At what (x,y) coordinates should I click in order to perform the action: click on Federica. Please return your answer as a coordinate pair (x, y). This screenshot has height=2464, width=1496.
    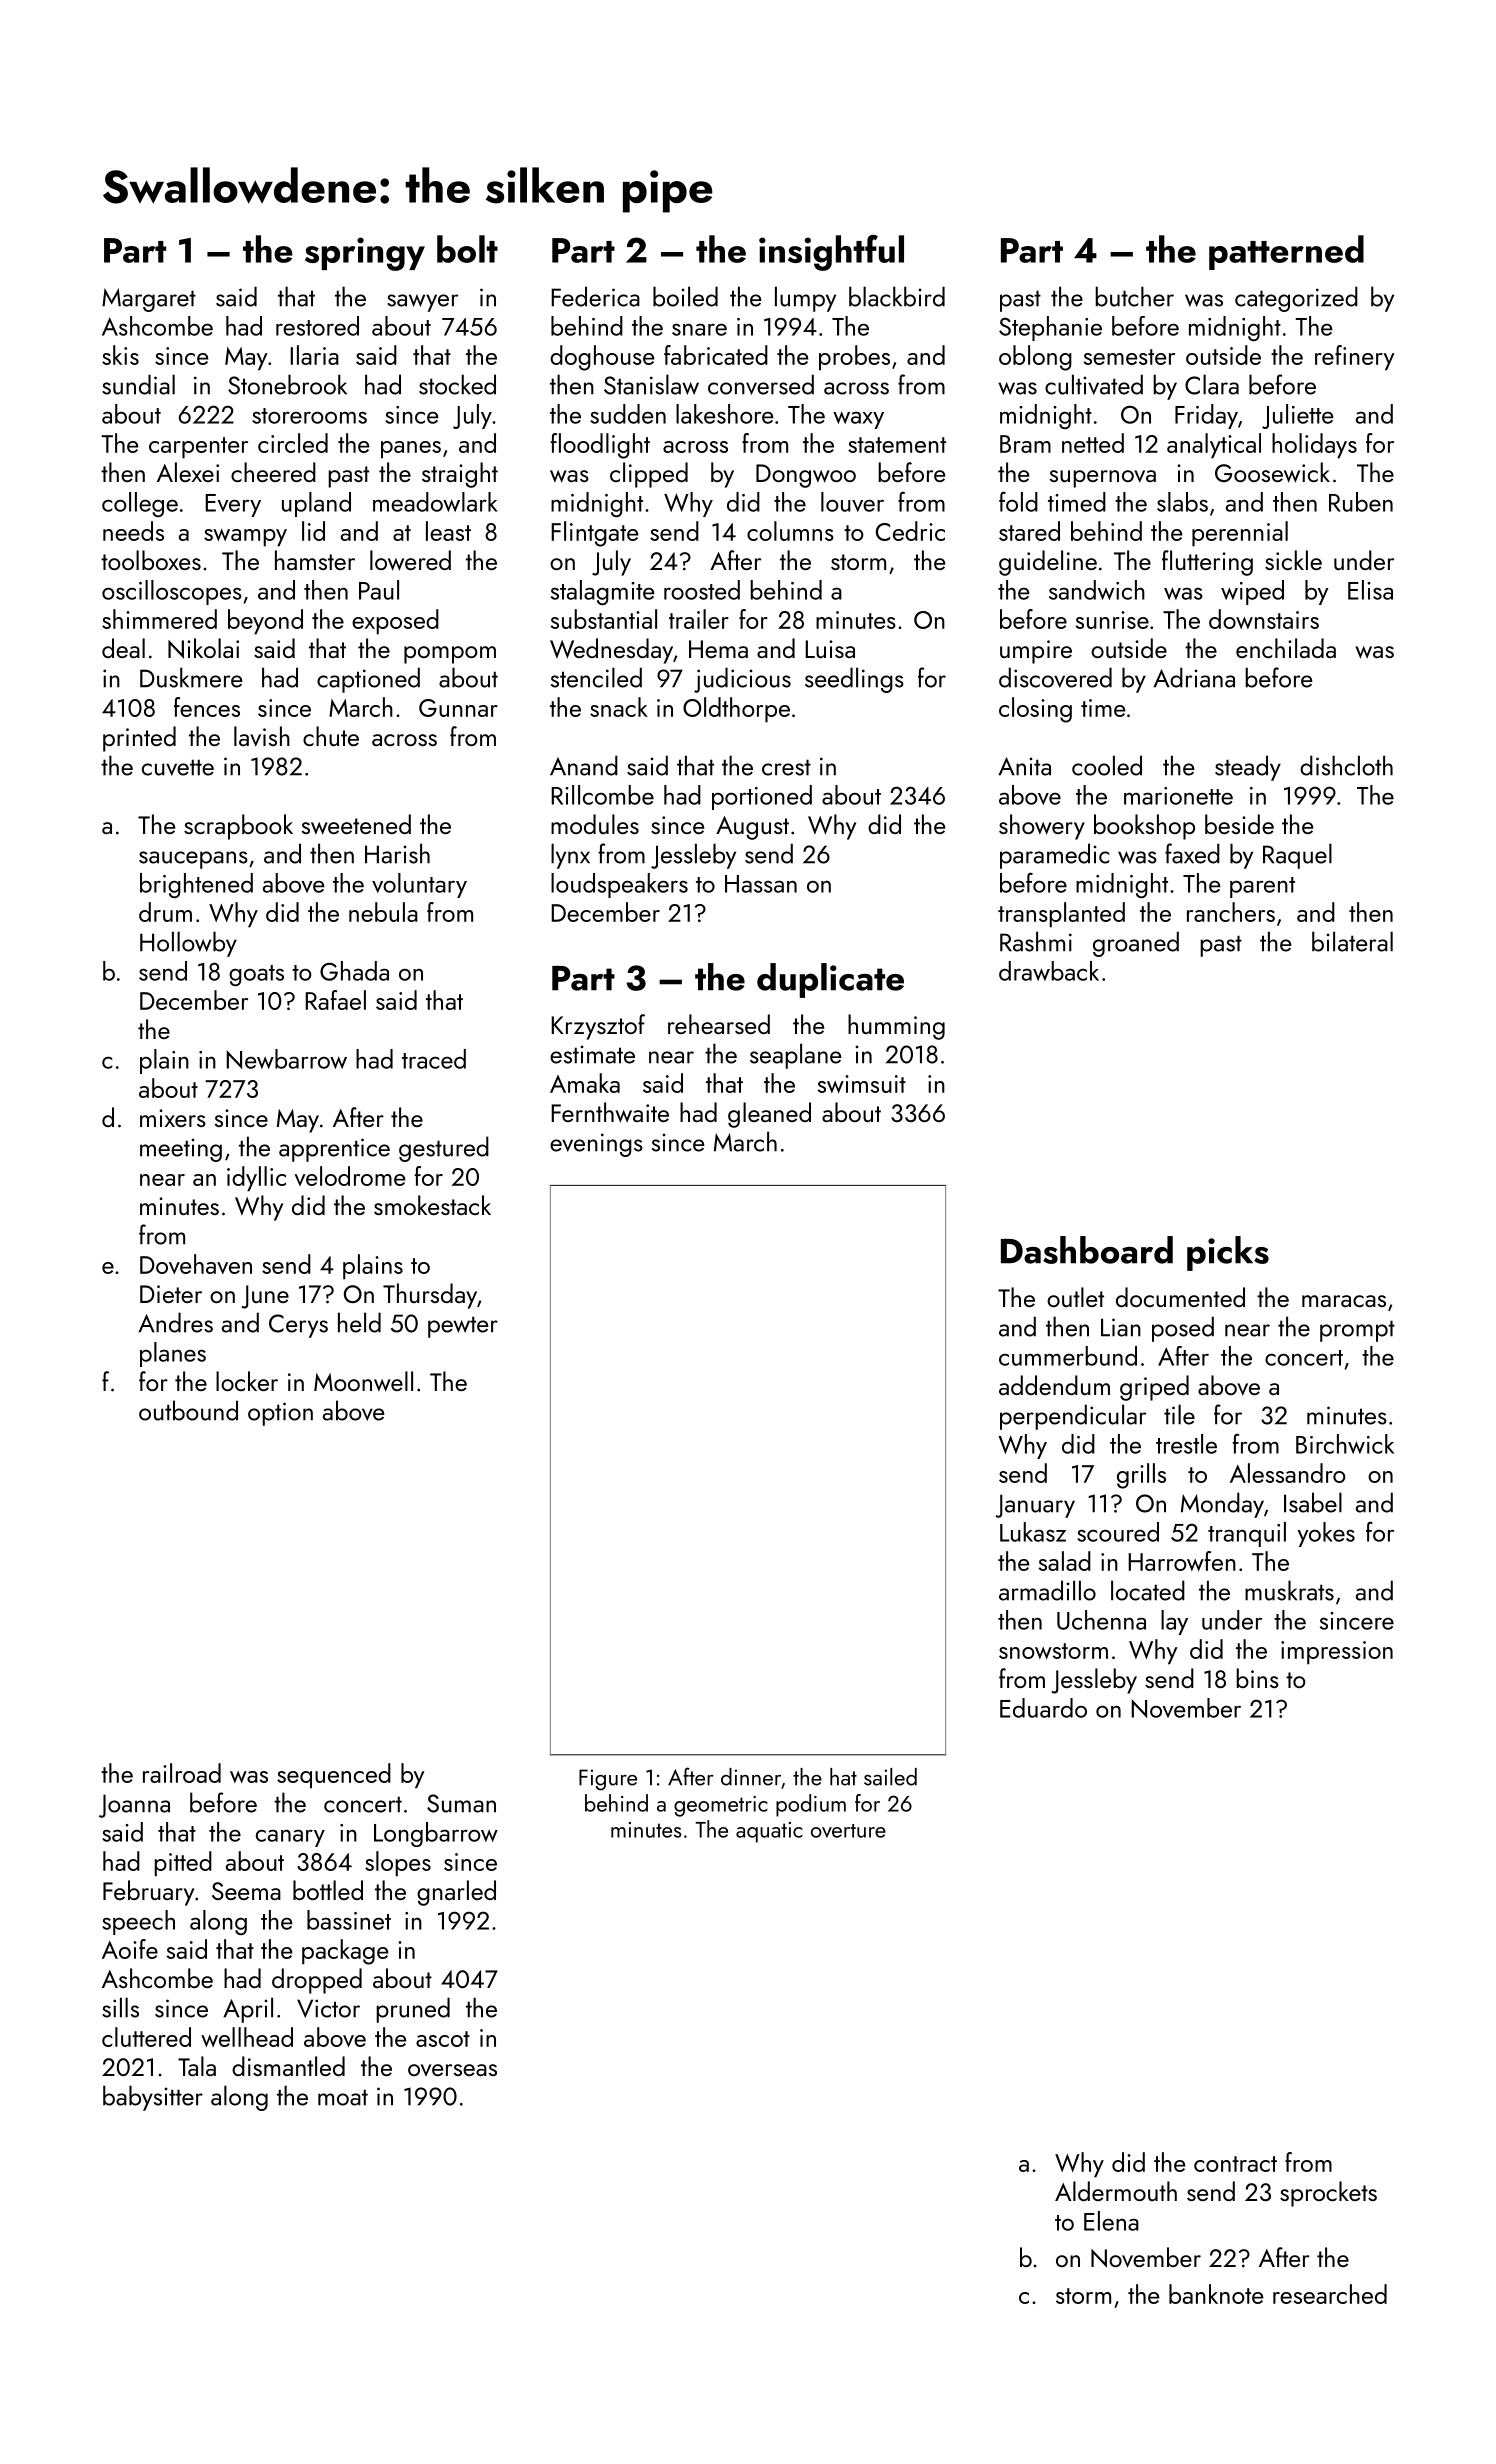
    Looking at the image, I should click on (595, 296).
